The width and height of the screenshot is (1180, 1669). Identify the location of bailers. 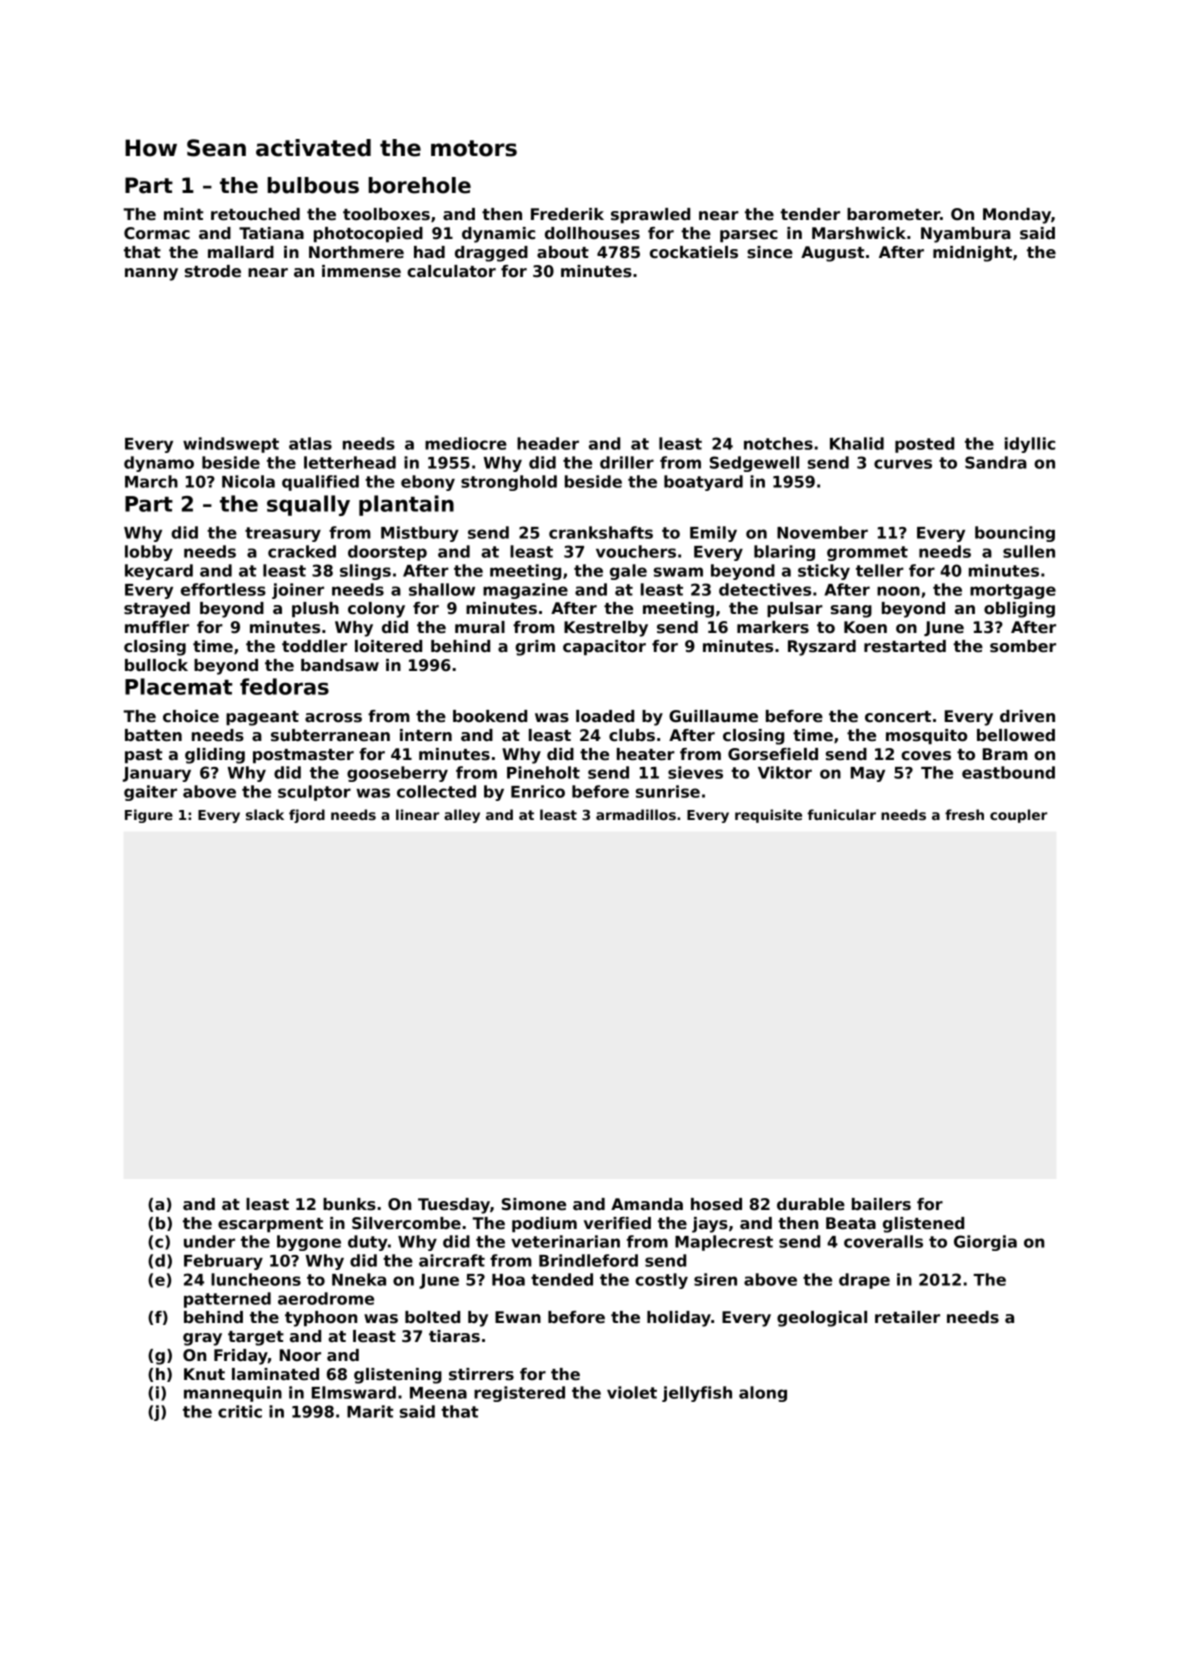
(881, 1204).
